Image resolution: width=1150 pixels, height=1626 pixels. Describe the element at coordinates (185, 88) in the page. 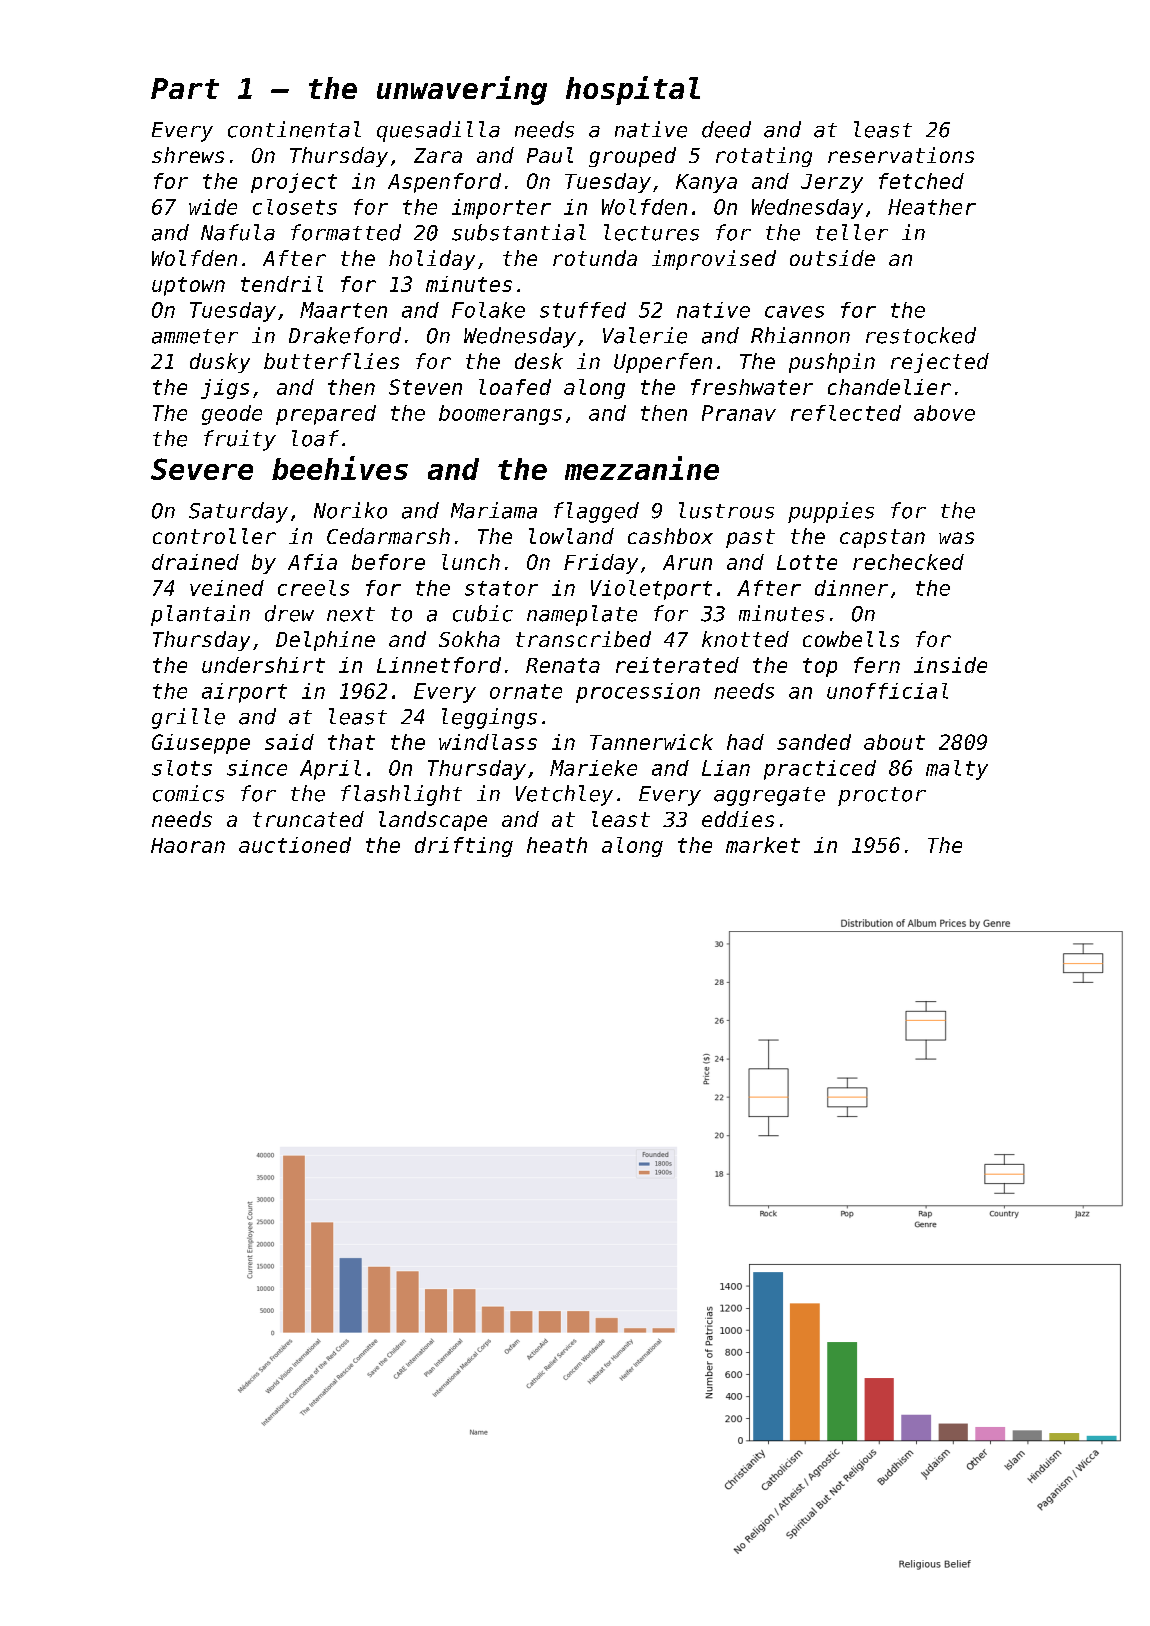

I see `Part` at that location.
